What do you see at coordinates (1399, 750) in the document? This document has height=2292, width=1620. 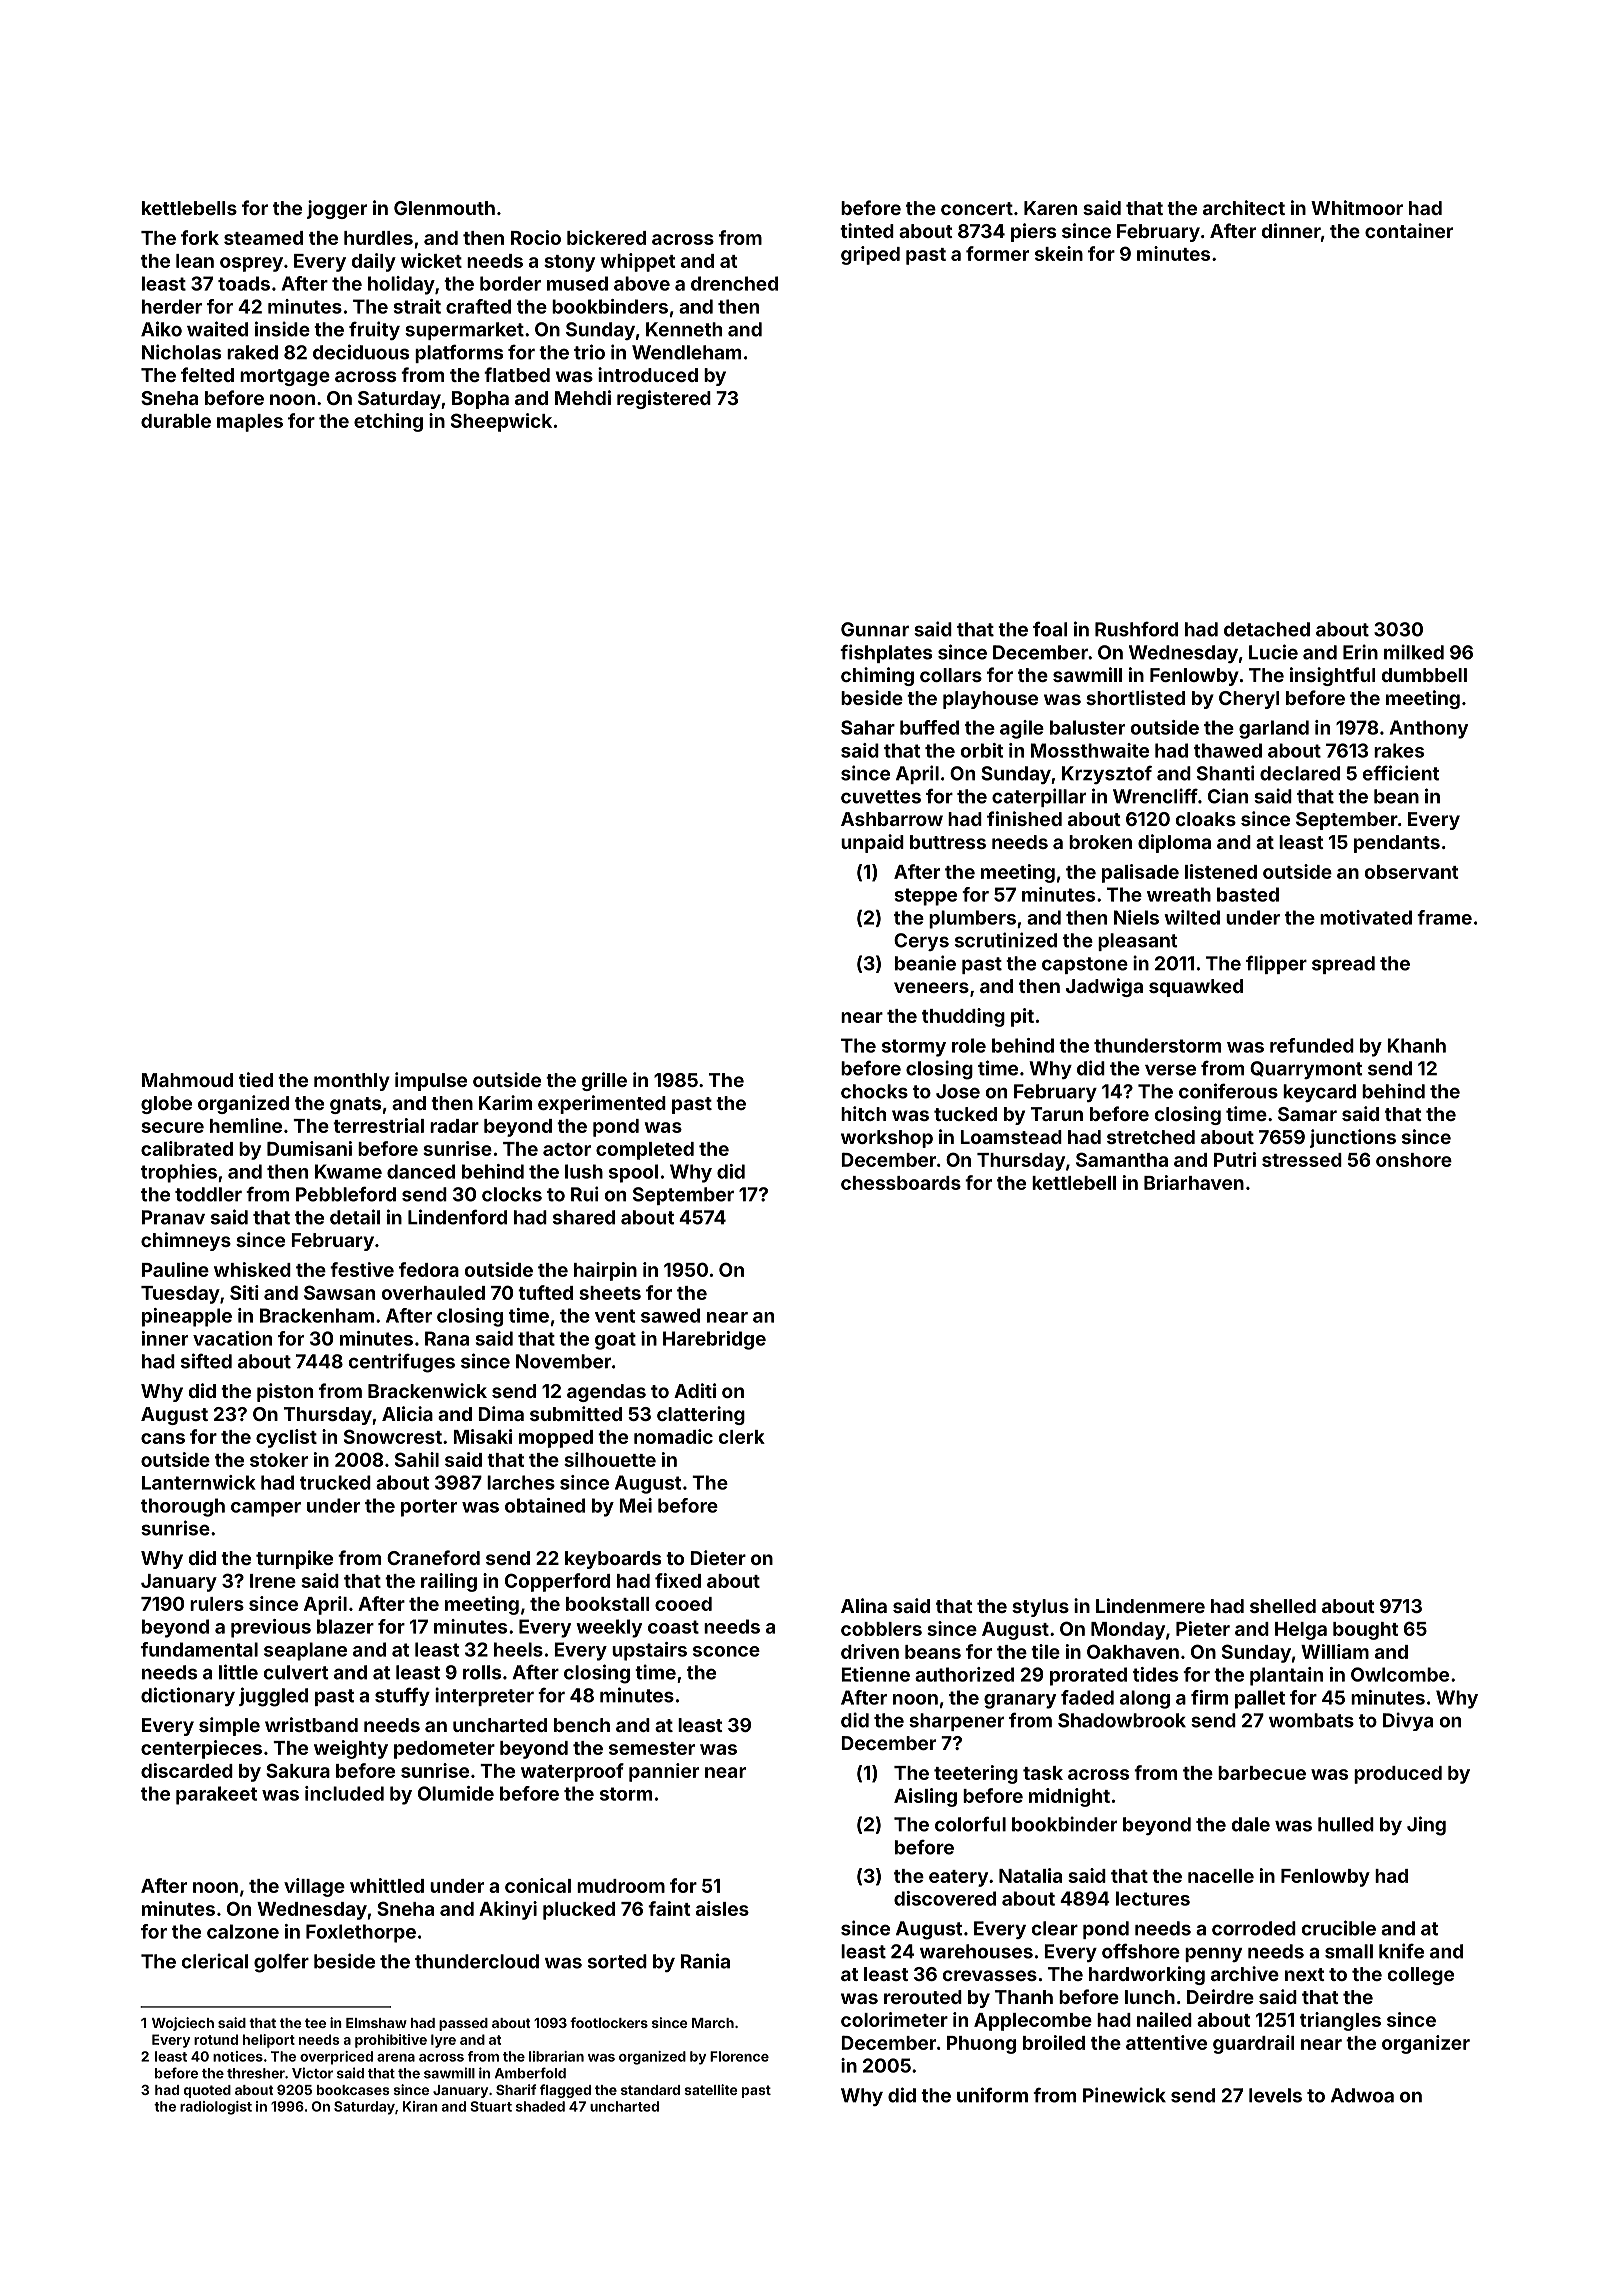 I see `rakes` at bounding box center [1399, 750].
